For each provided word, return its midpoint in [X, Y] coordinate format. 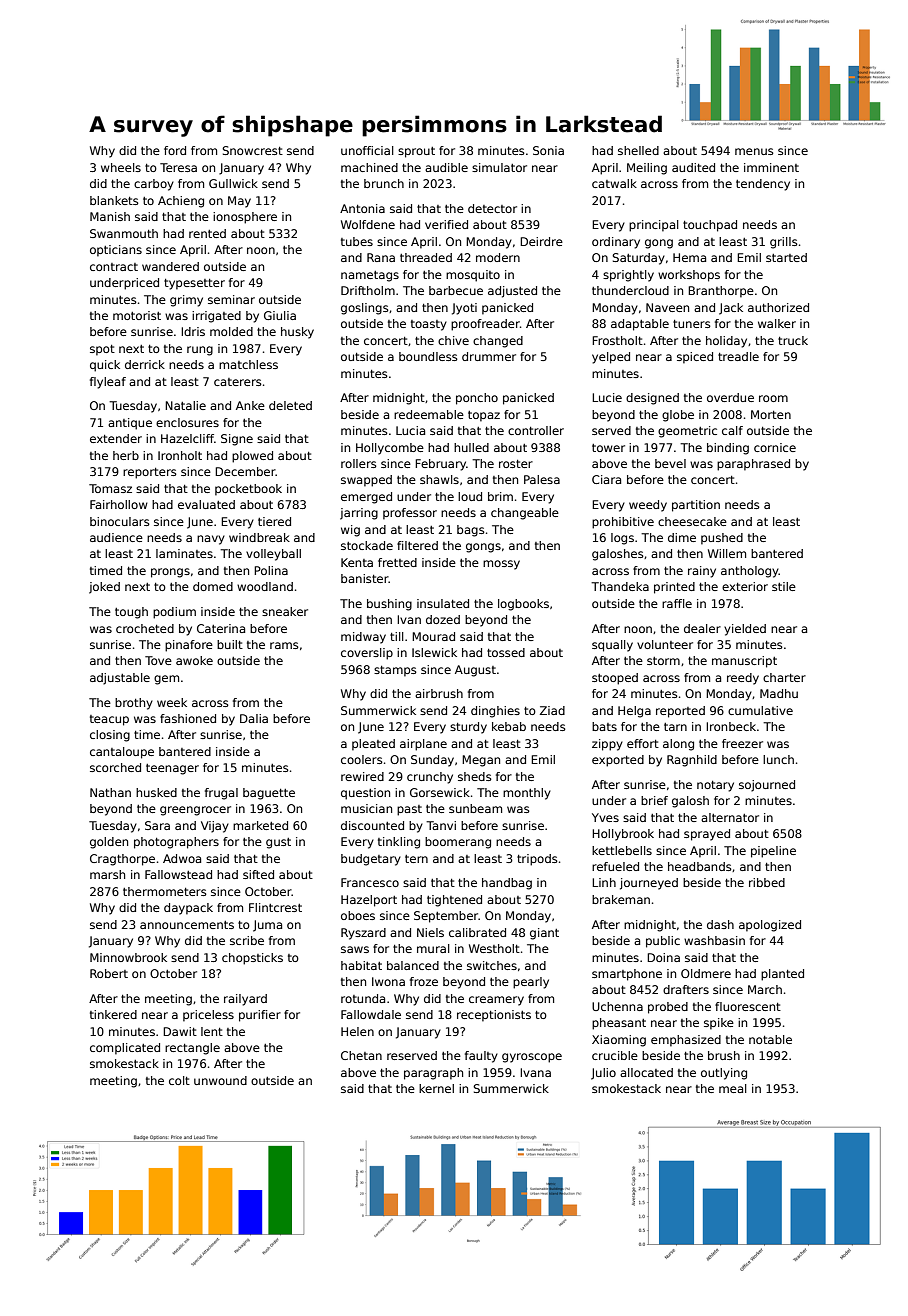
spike [719, 1024]
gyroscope [532, 1058]
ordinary [616, 243]
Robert [109, 973]
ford [175, 150]
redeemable [429, 414]
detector [492, 208]
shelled [638, 150]
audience [116, 537]
